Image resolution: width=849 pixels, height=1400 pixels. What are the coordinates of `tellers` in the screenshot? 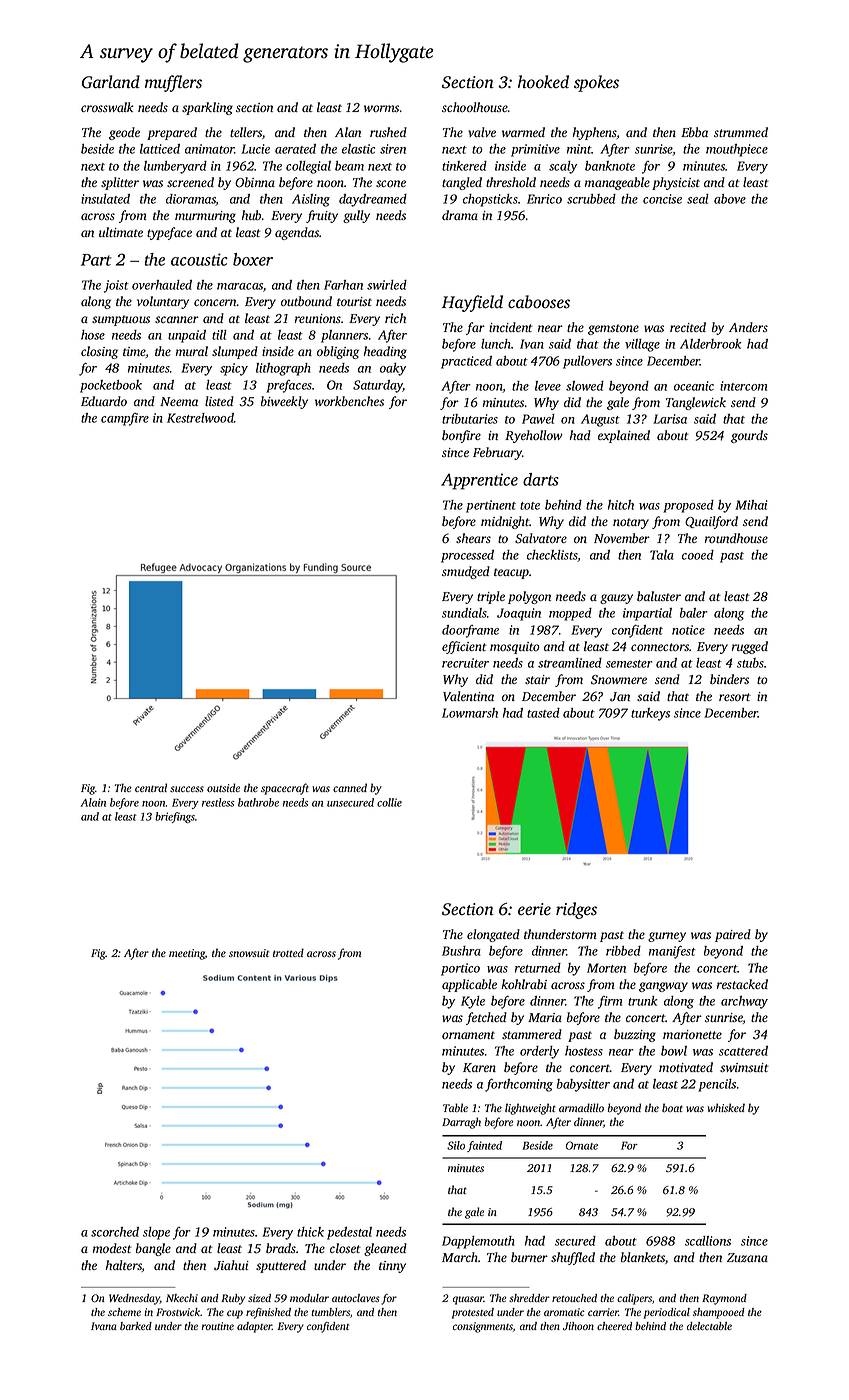 It's located at (246, 132).
